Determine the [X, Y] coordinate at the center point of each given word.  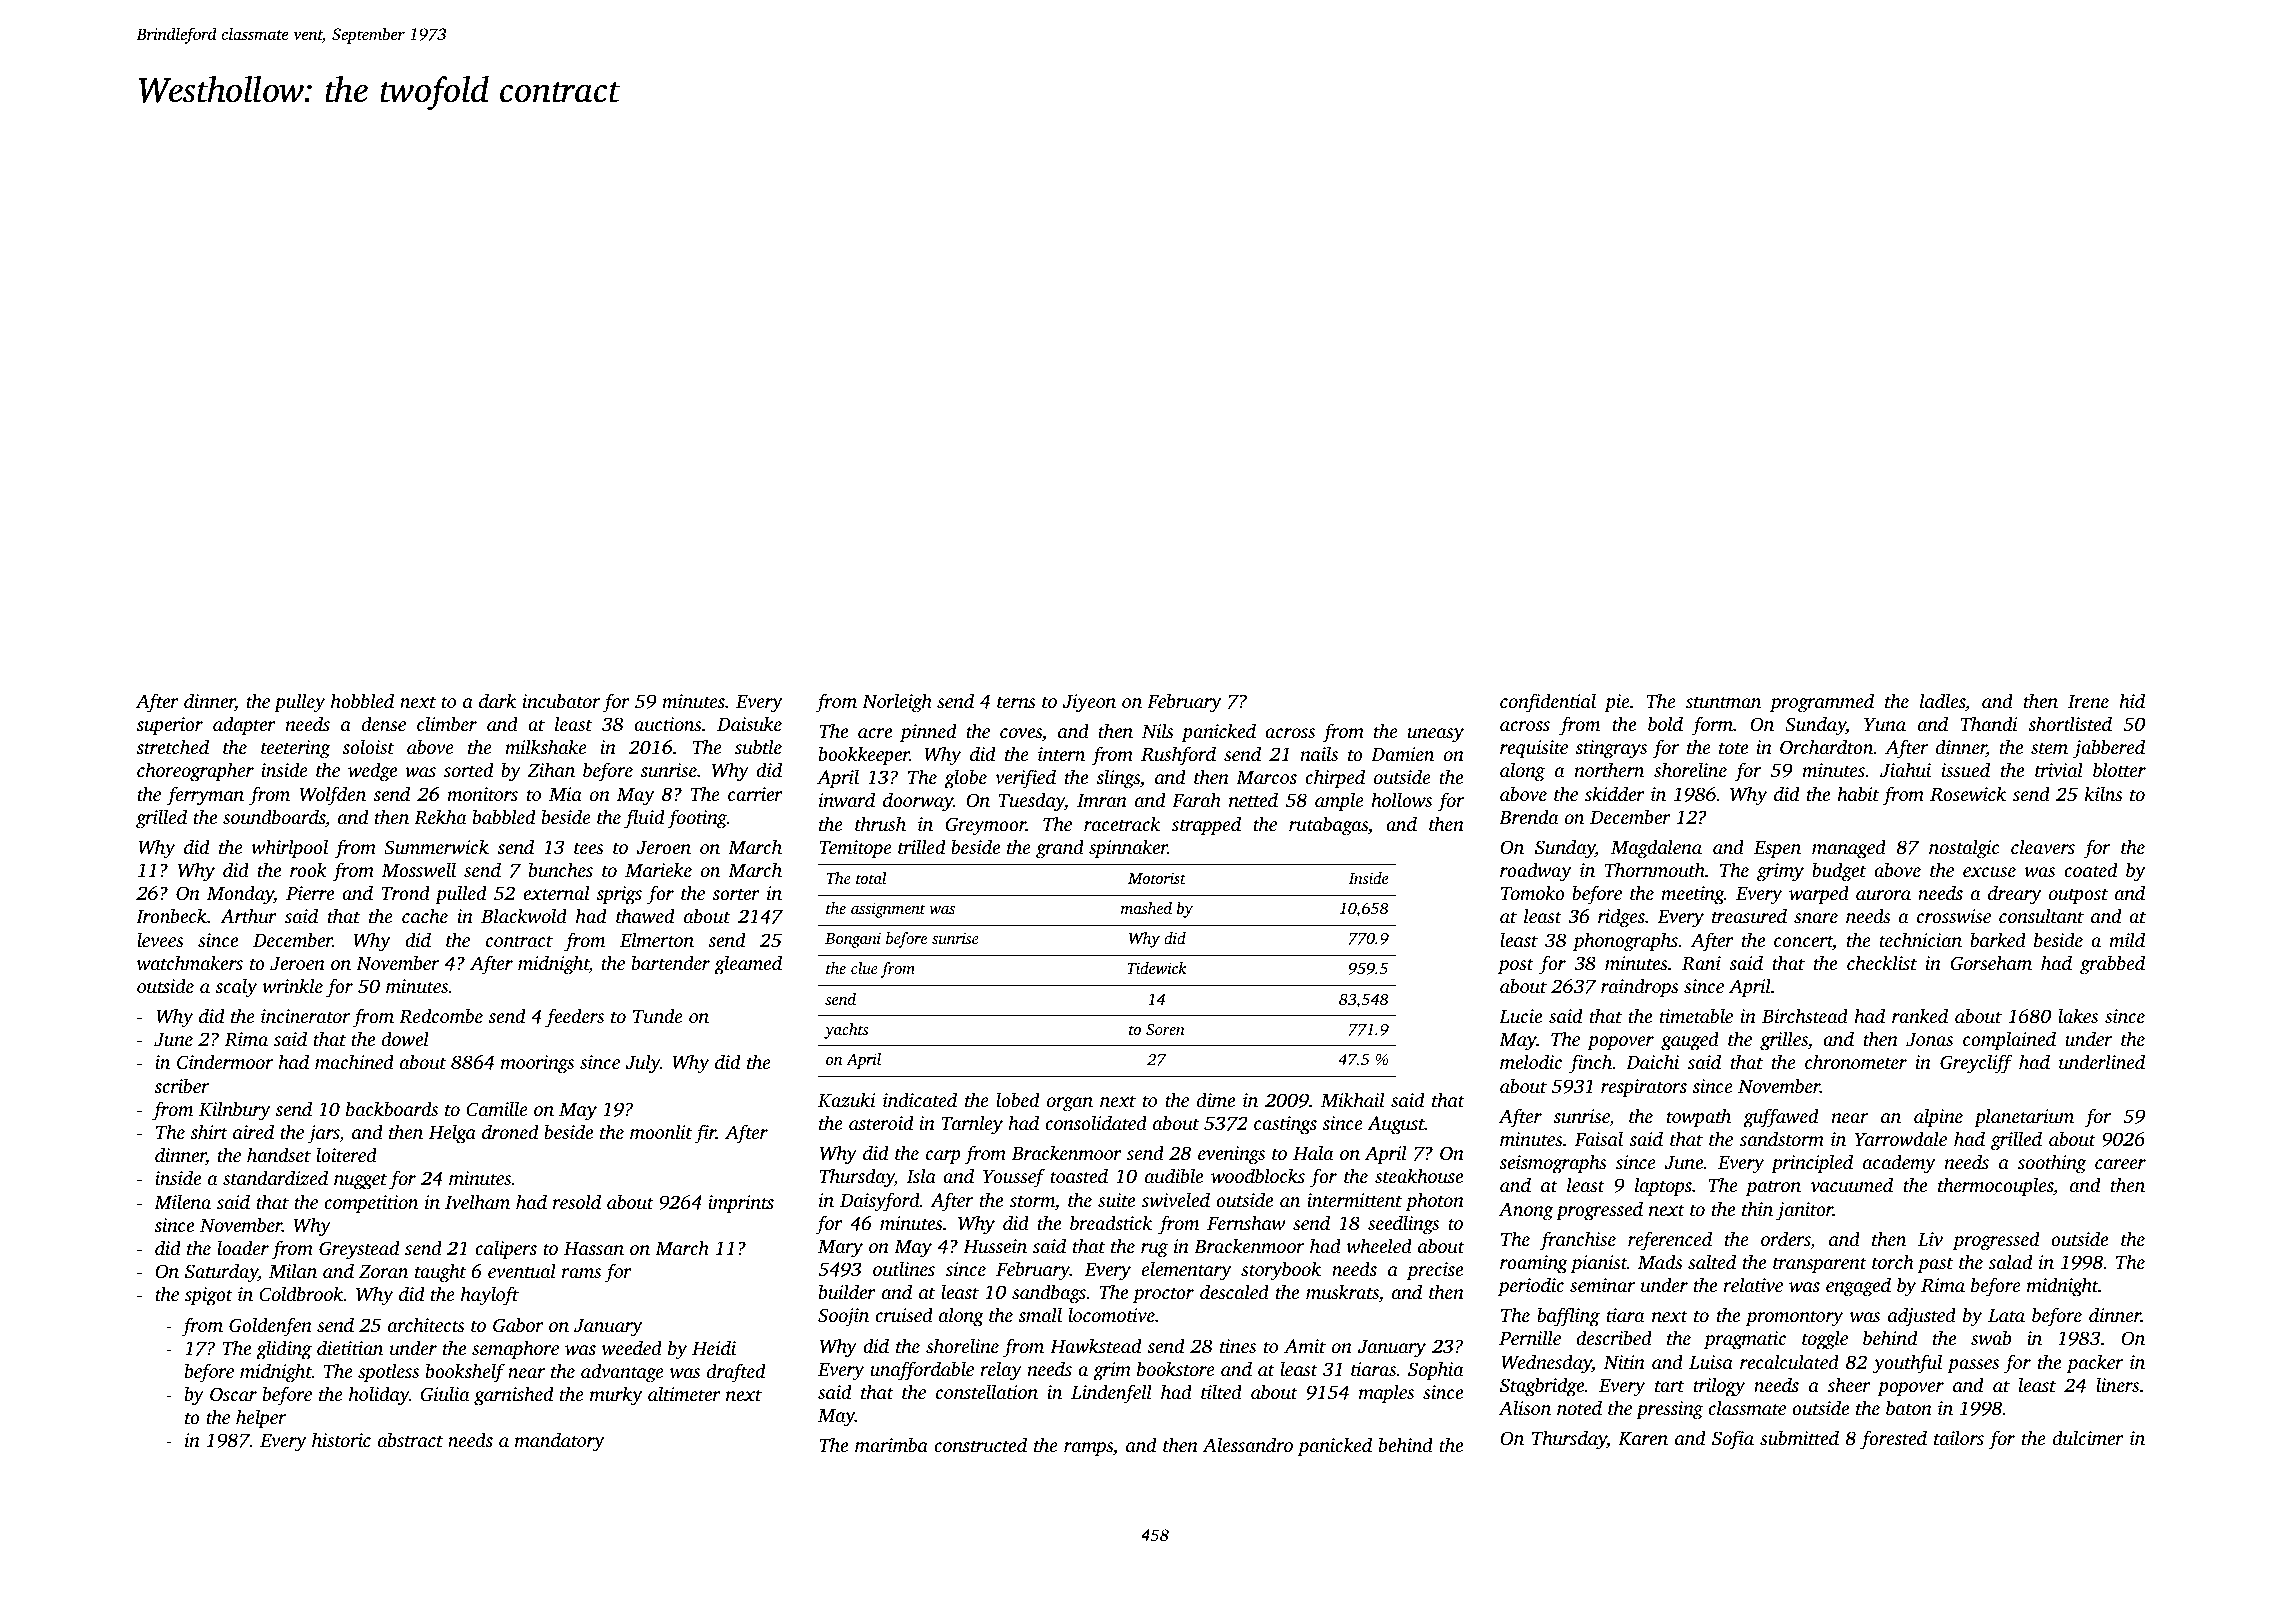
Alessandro [1248, 1444]
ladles [1942, 700]
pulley [299, 703]
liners [2117, 1384]
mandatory [559, 1442]
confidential [1548, 703]
